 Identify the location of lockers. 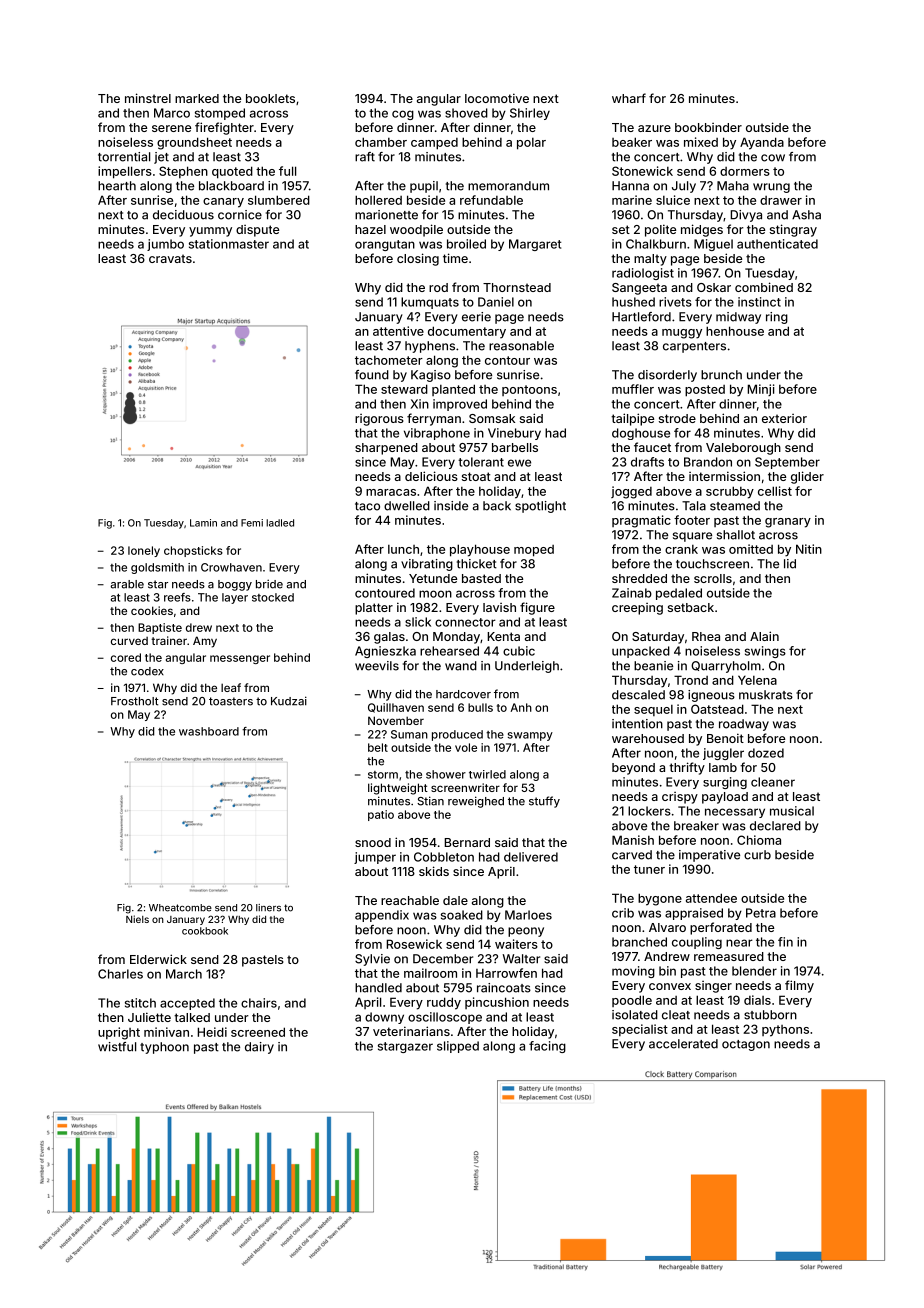
(649, 811).
